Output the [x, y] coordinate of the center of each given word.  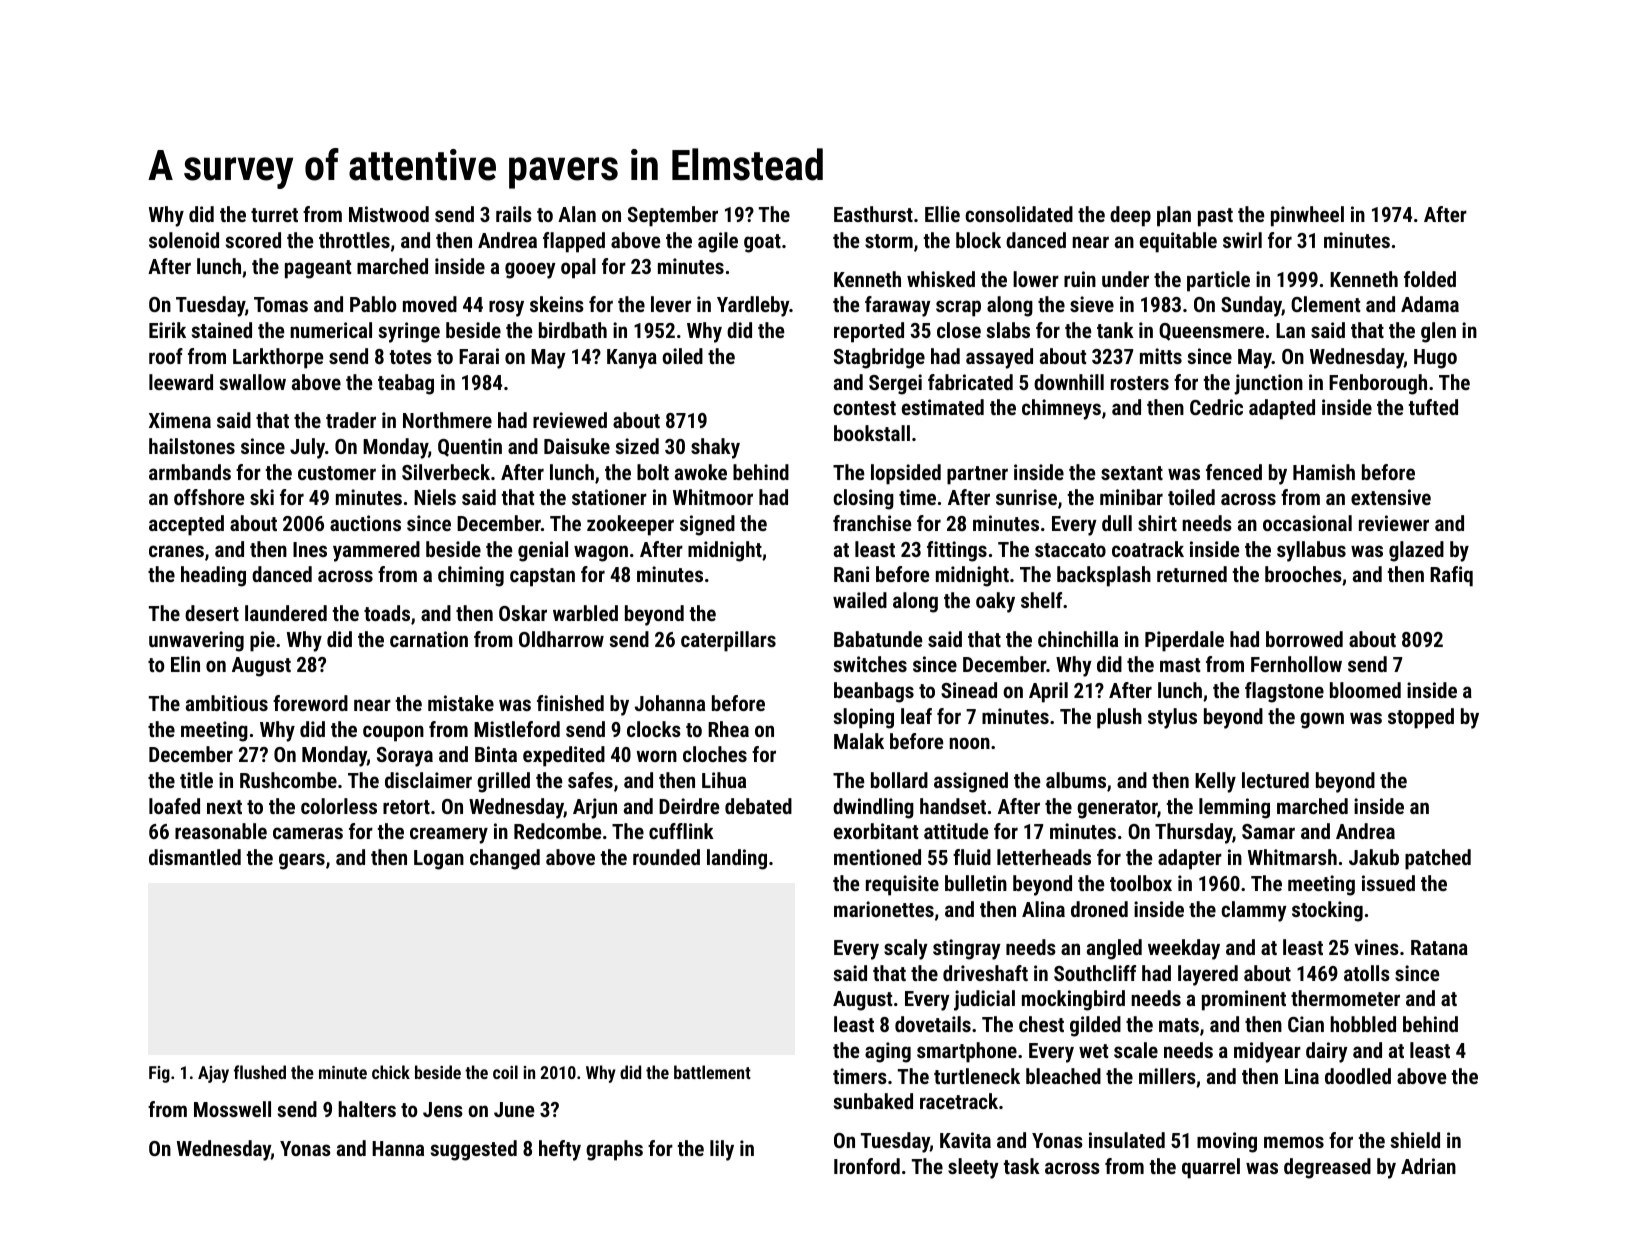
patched [1438, 859]
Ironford [867, 1166]
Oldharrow [561, 639]
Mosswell [232, 1109]
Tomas [281, 304]
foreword [310, 703]
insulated [1127, 1140]
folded [1430, 279]
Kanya [632, 359]
